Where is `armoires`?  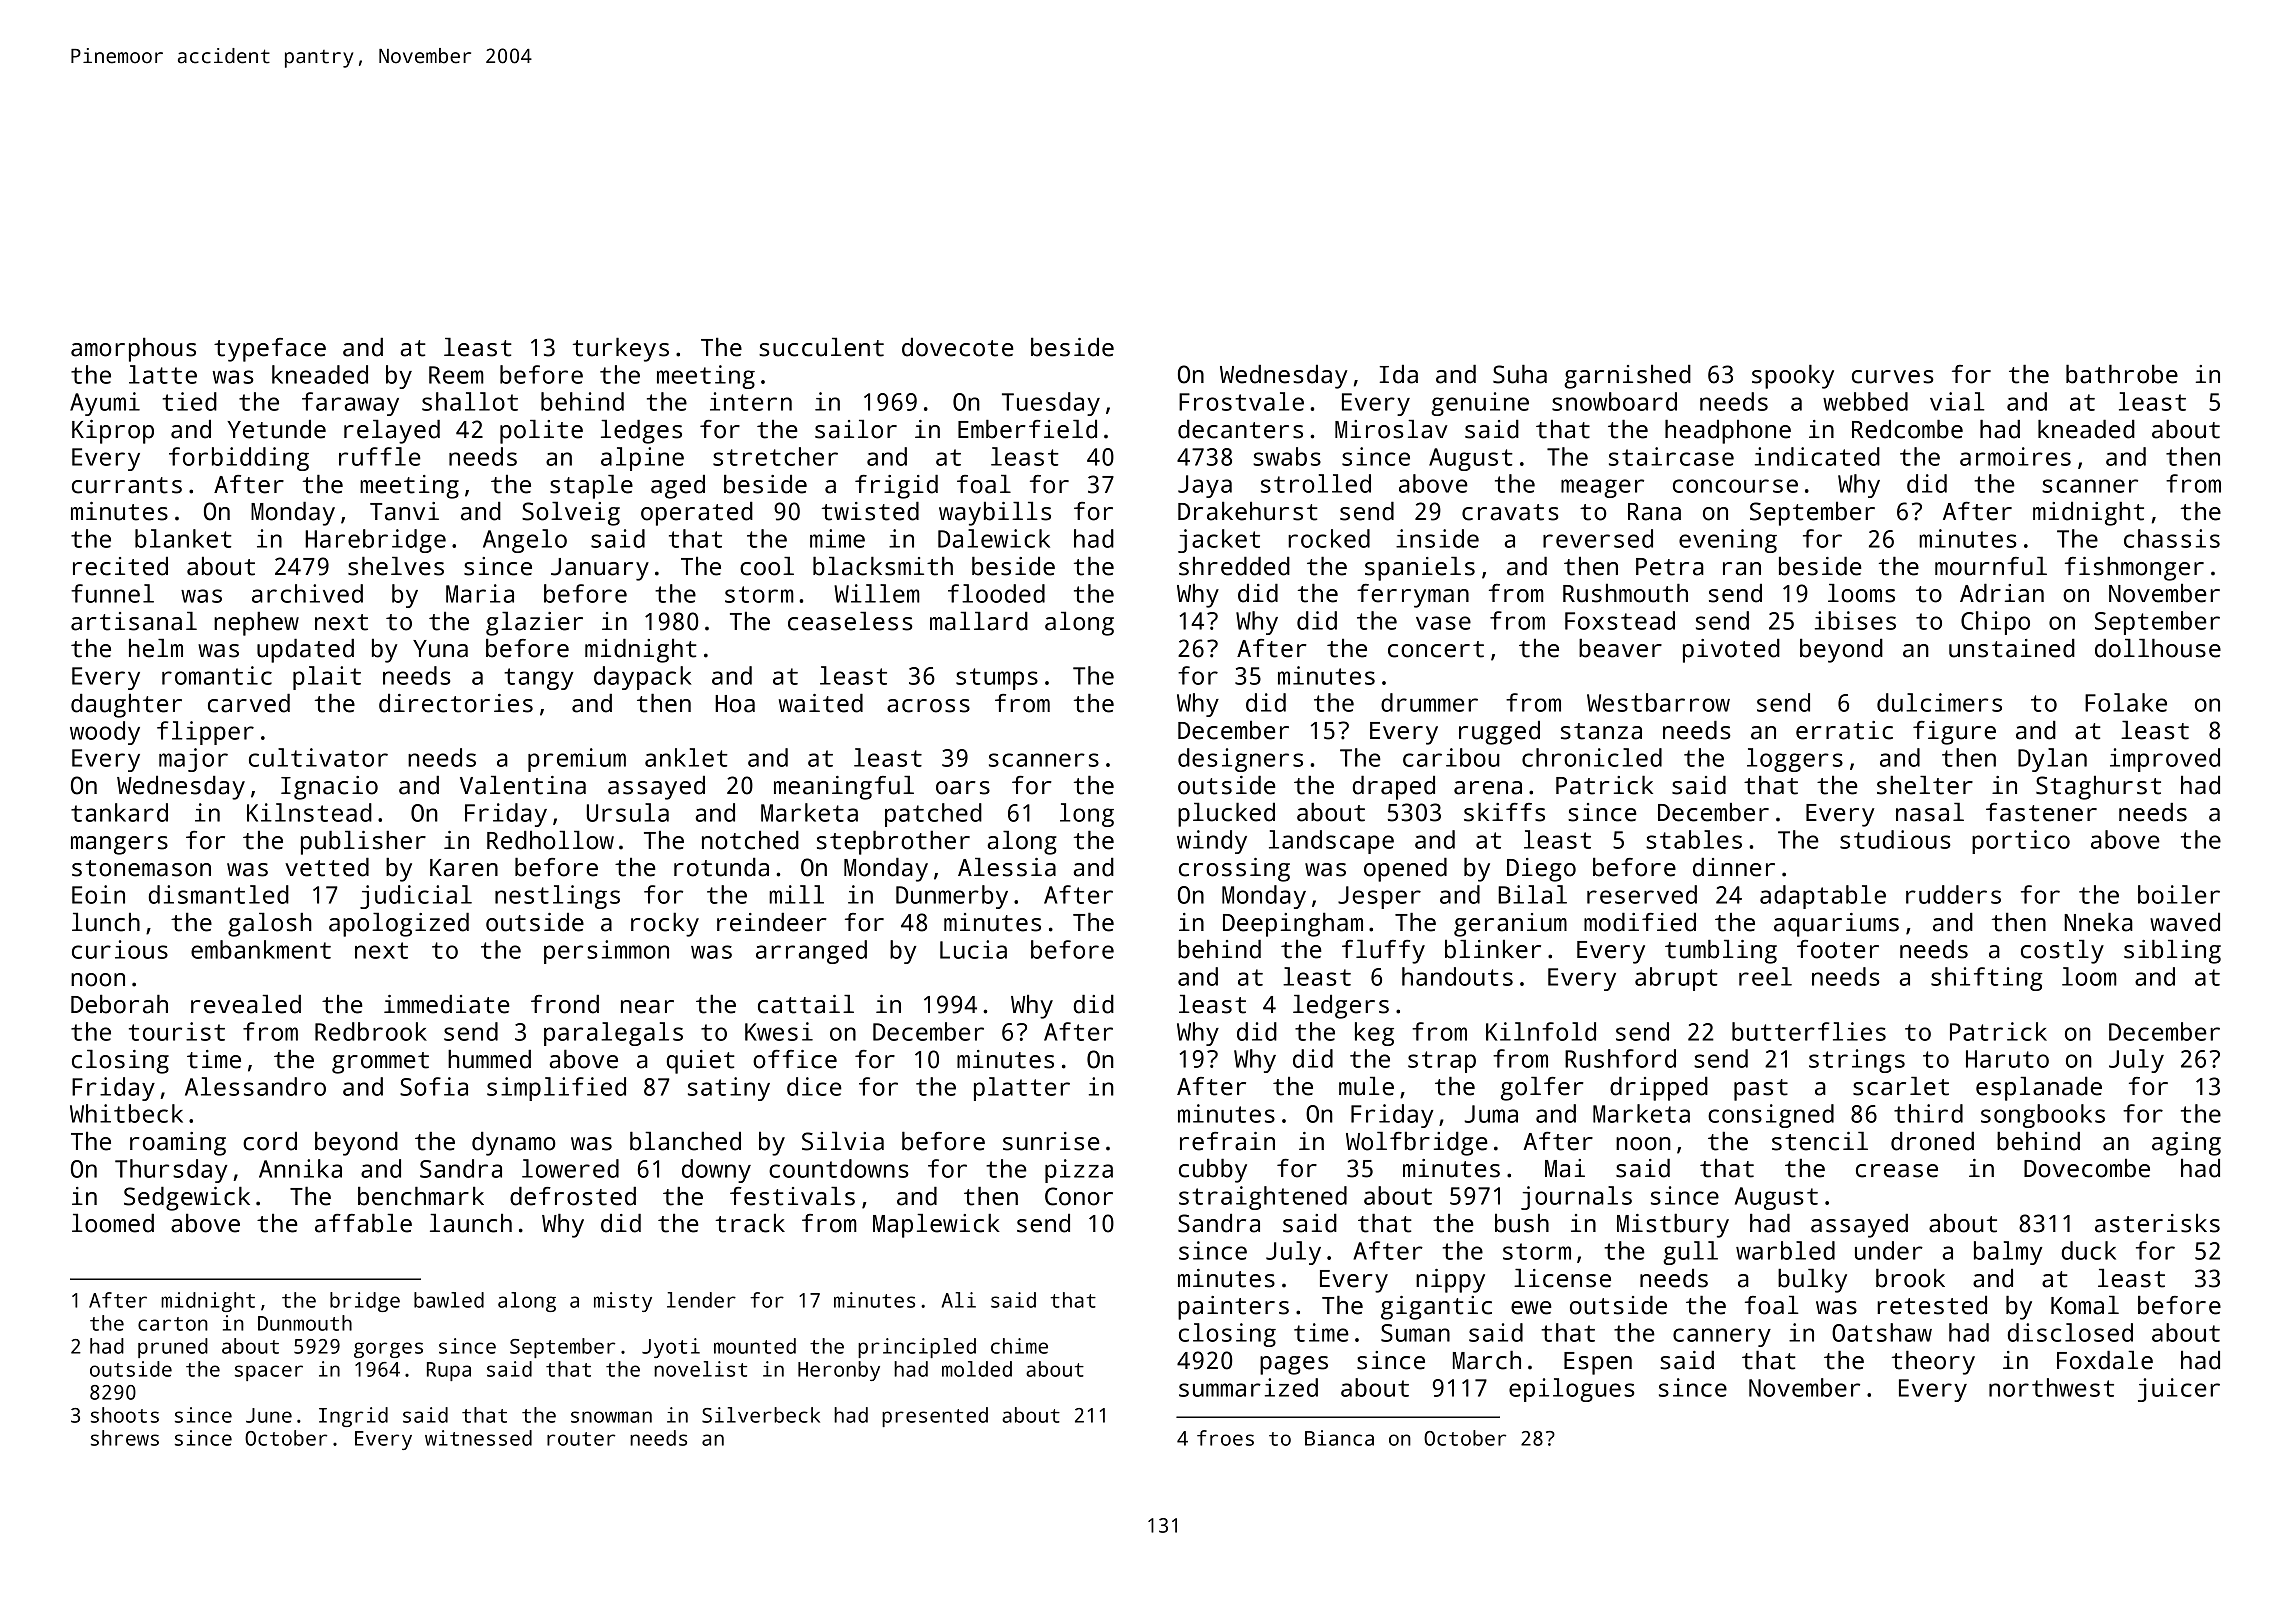 armoires is located at coordinates (2015, 456).
